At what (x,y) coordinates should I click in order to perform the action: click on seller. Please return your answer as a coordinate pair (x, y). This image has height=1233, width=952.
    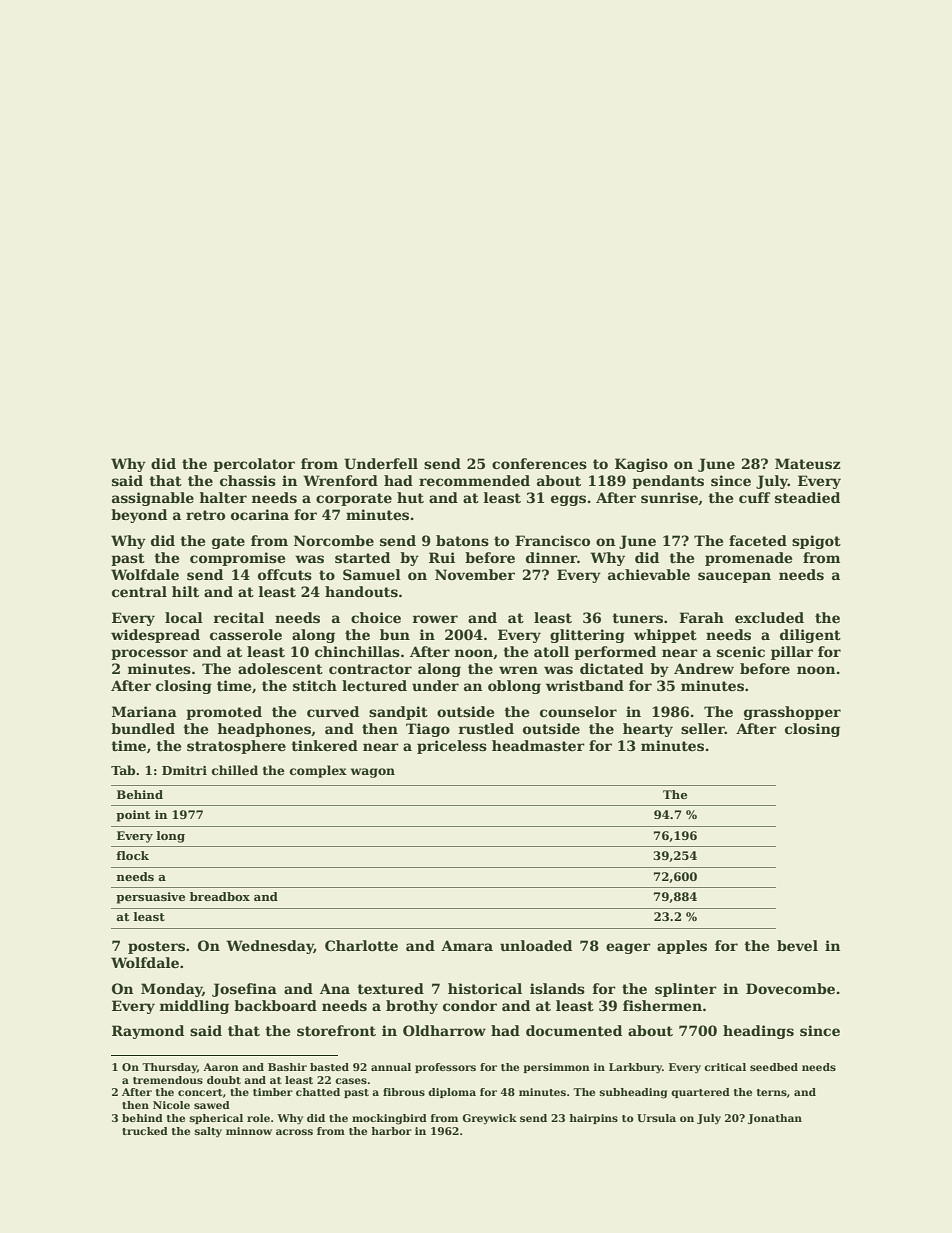
    Looking at the image, I should click on (703, 728).
